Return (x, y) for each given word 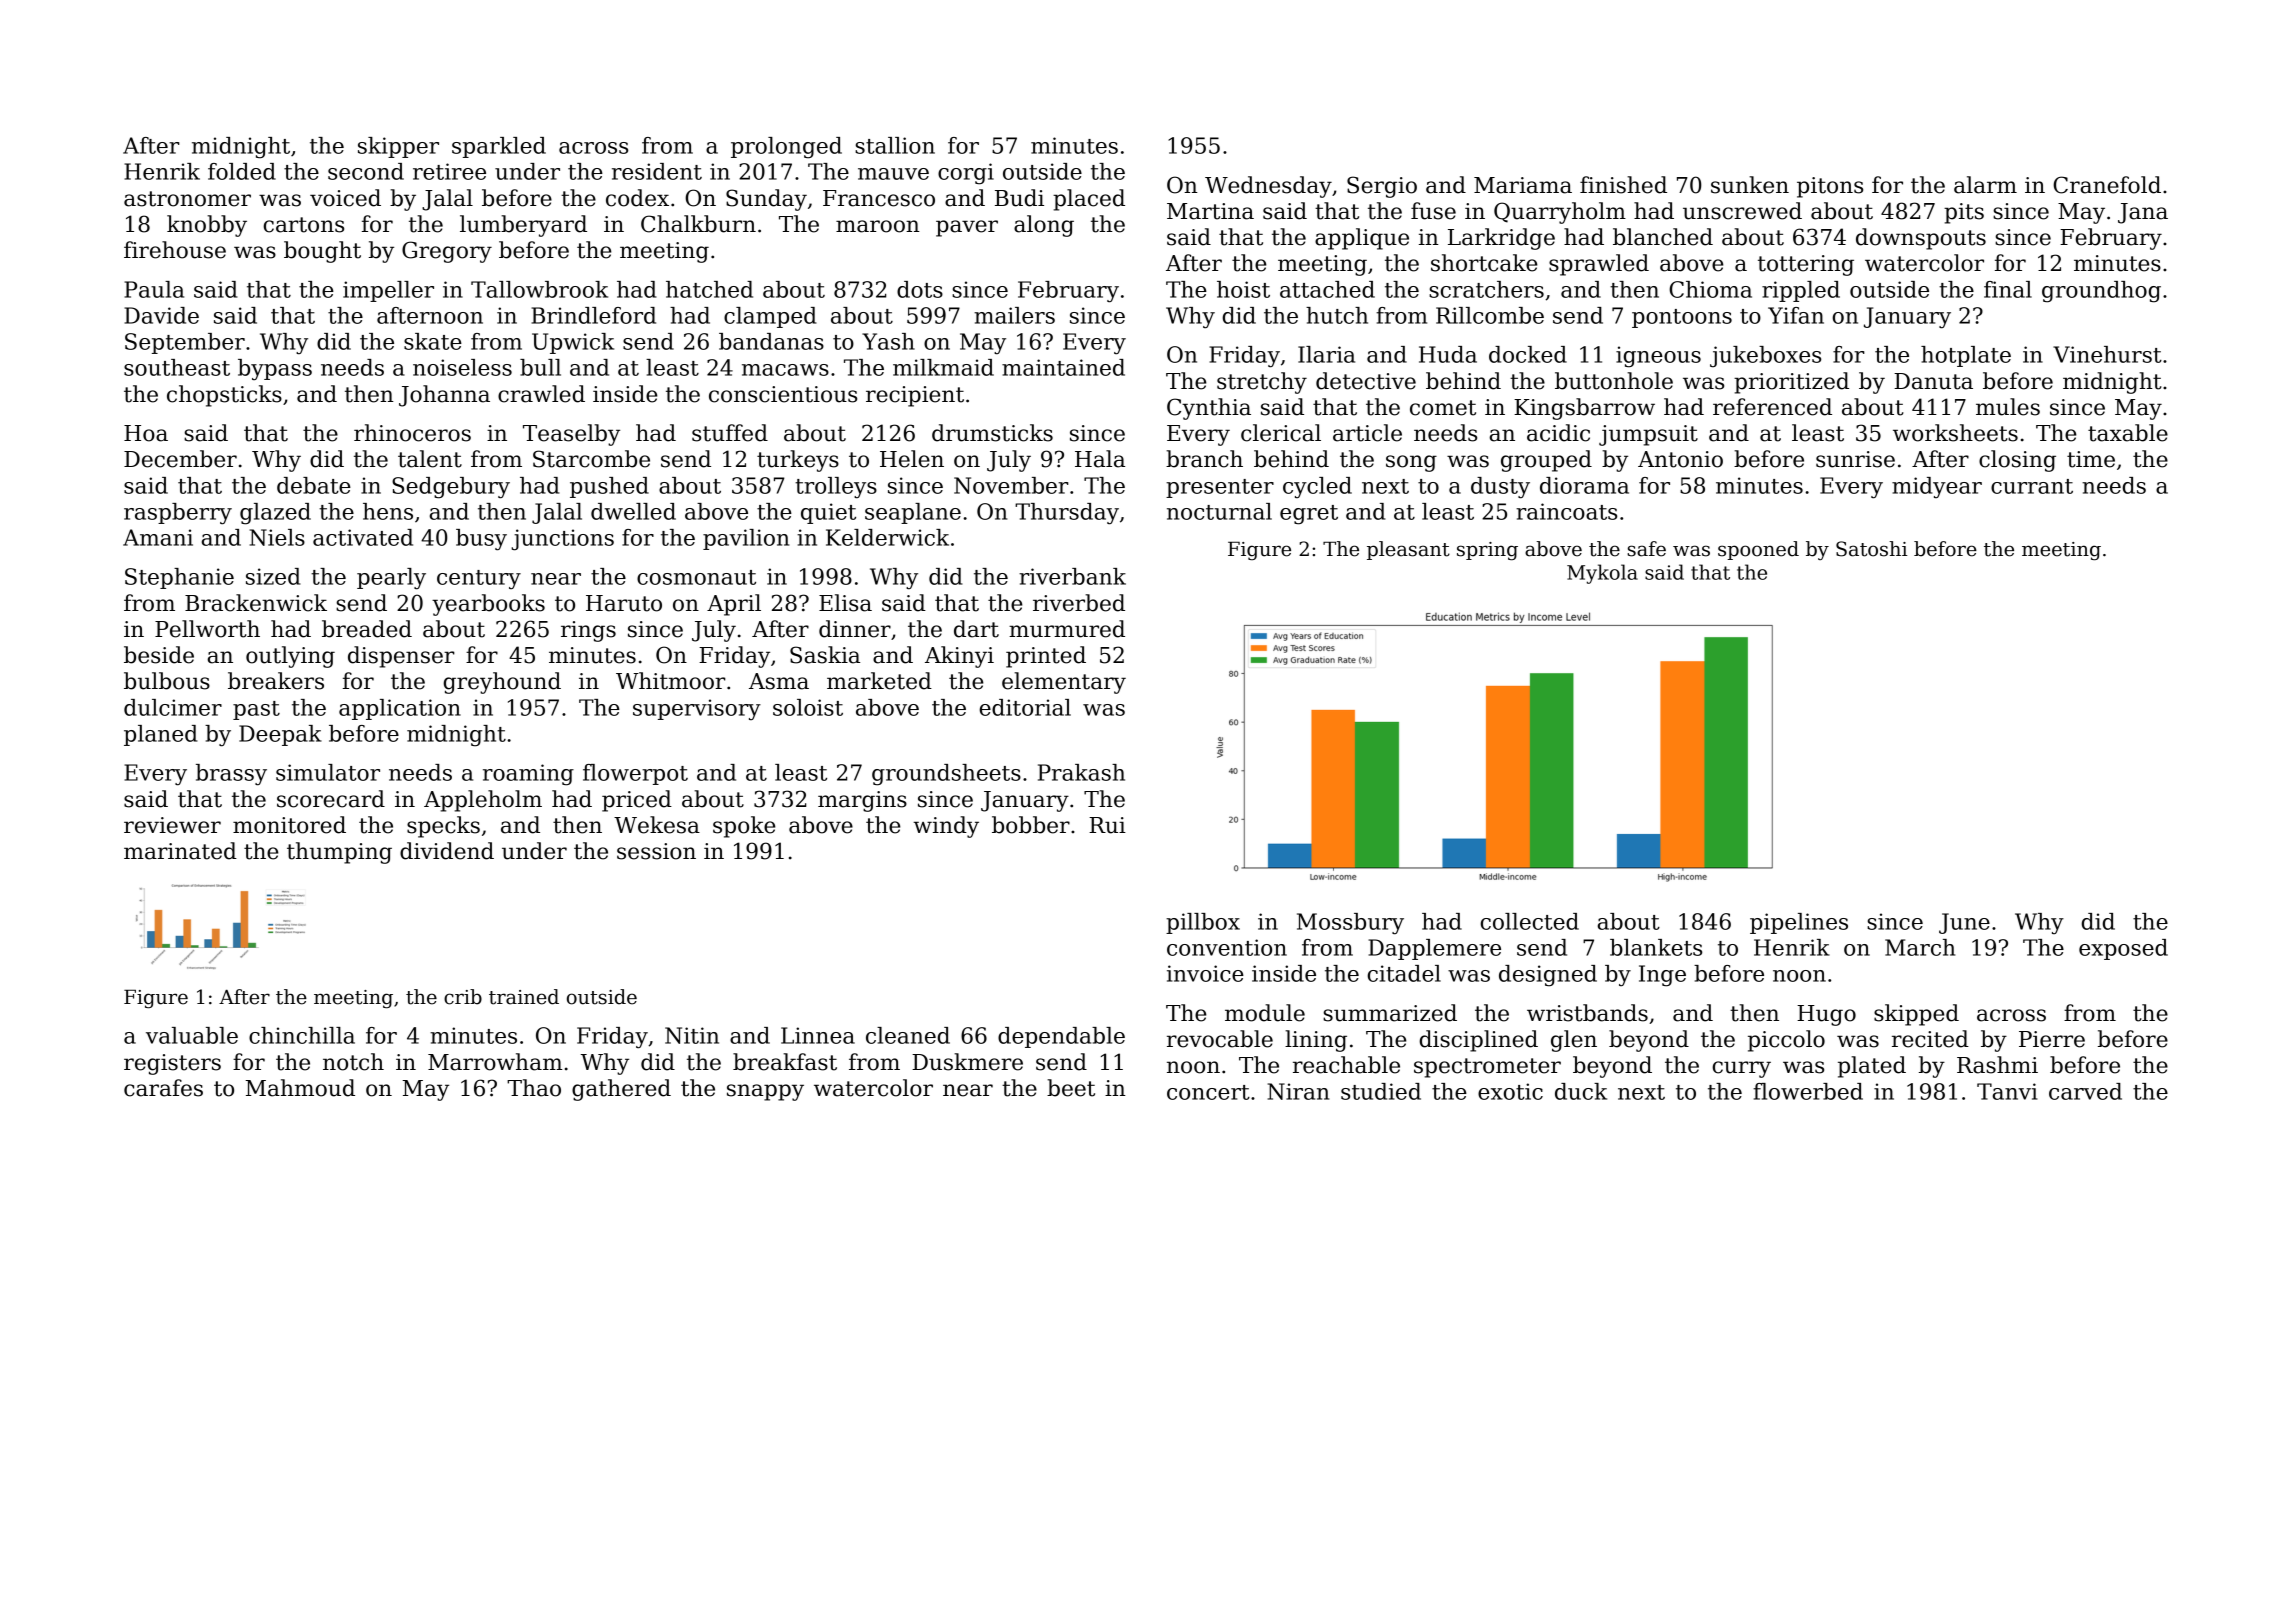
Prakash (1081, 772)
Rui (1107, 825)
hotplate (1966, 356)
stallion (895, 145)
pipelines (1799, 923)
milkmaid (943, 367)
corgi (966, 174)
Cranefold (2107, 185)
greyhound (502, 683)
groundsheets (946, 775)
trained (524, 997)
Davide (161, 315)
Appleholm (483, 801)
